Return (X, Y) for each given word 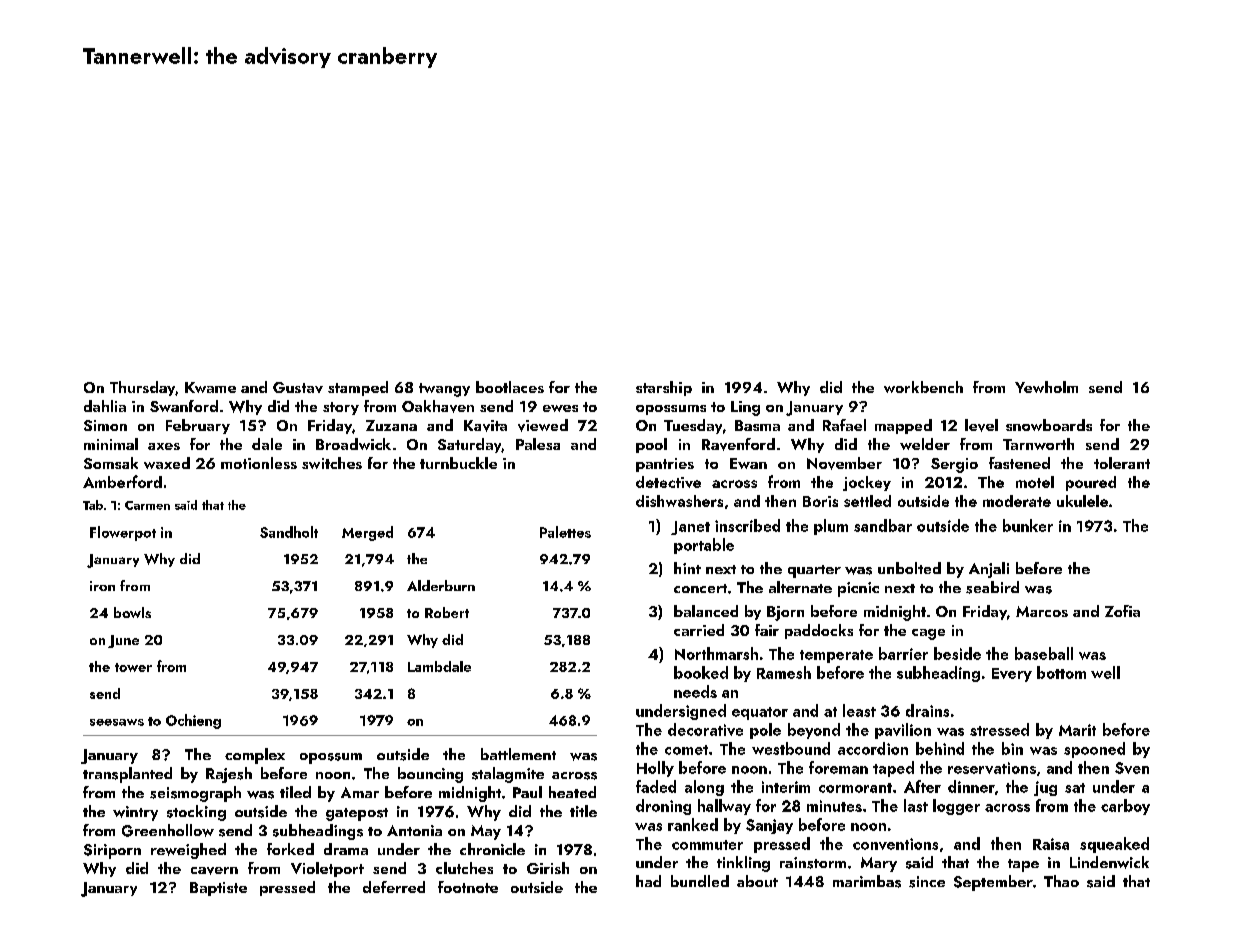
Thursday (142, 388)
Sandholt (289, 532)
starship (664, 388)
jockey (867, 483)
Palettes (565, 532)
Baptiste (218, 889)
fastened (1019, 463)
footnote (468, 887)
